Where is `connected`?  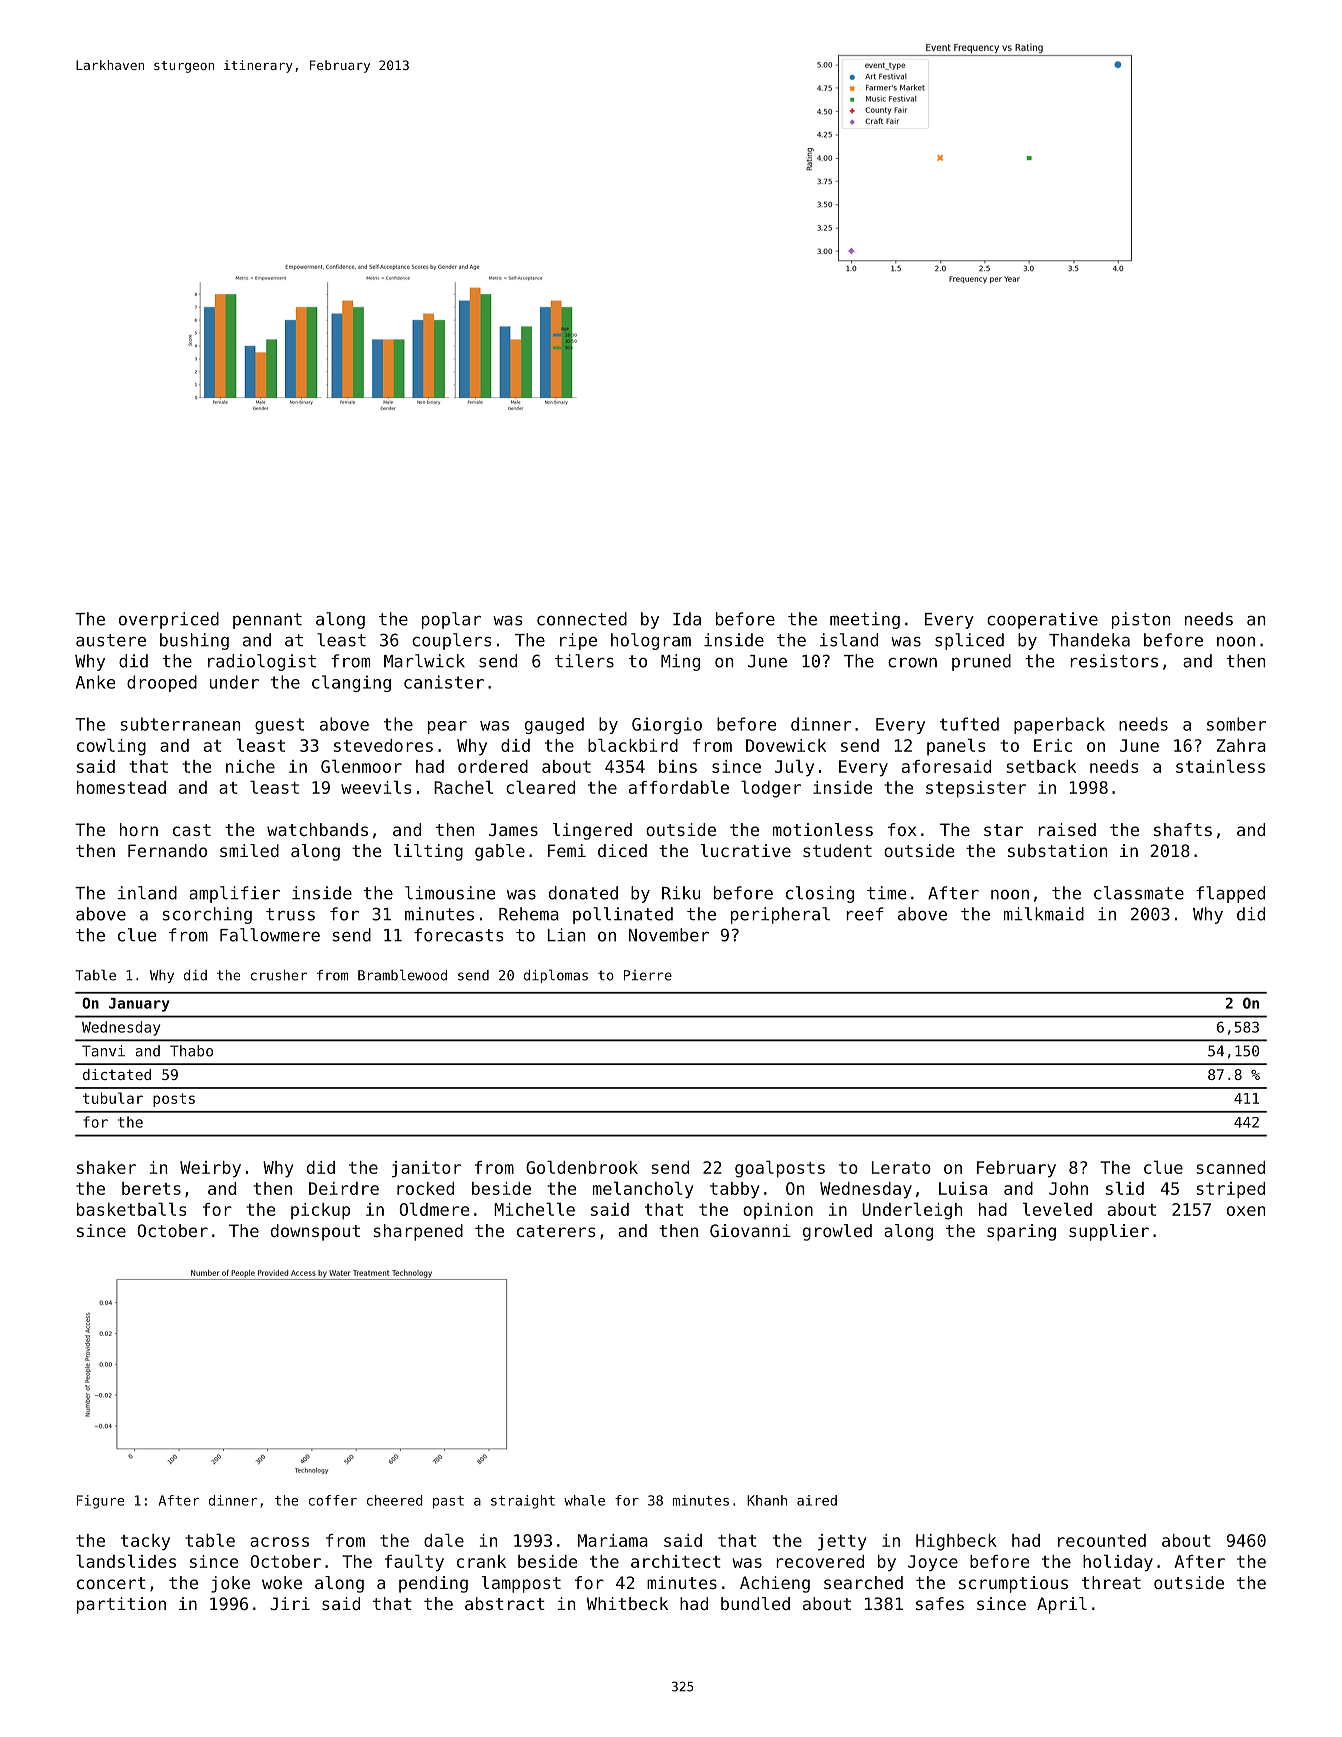
connected is located at coordinates (582, 619).
